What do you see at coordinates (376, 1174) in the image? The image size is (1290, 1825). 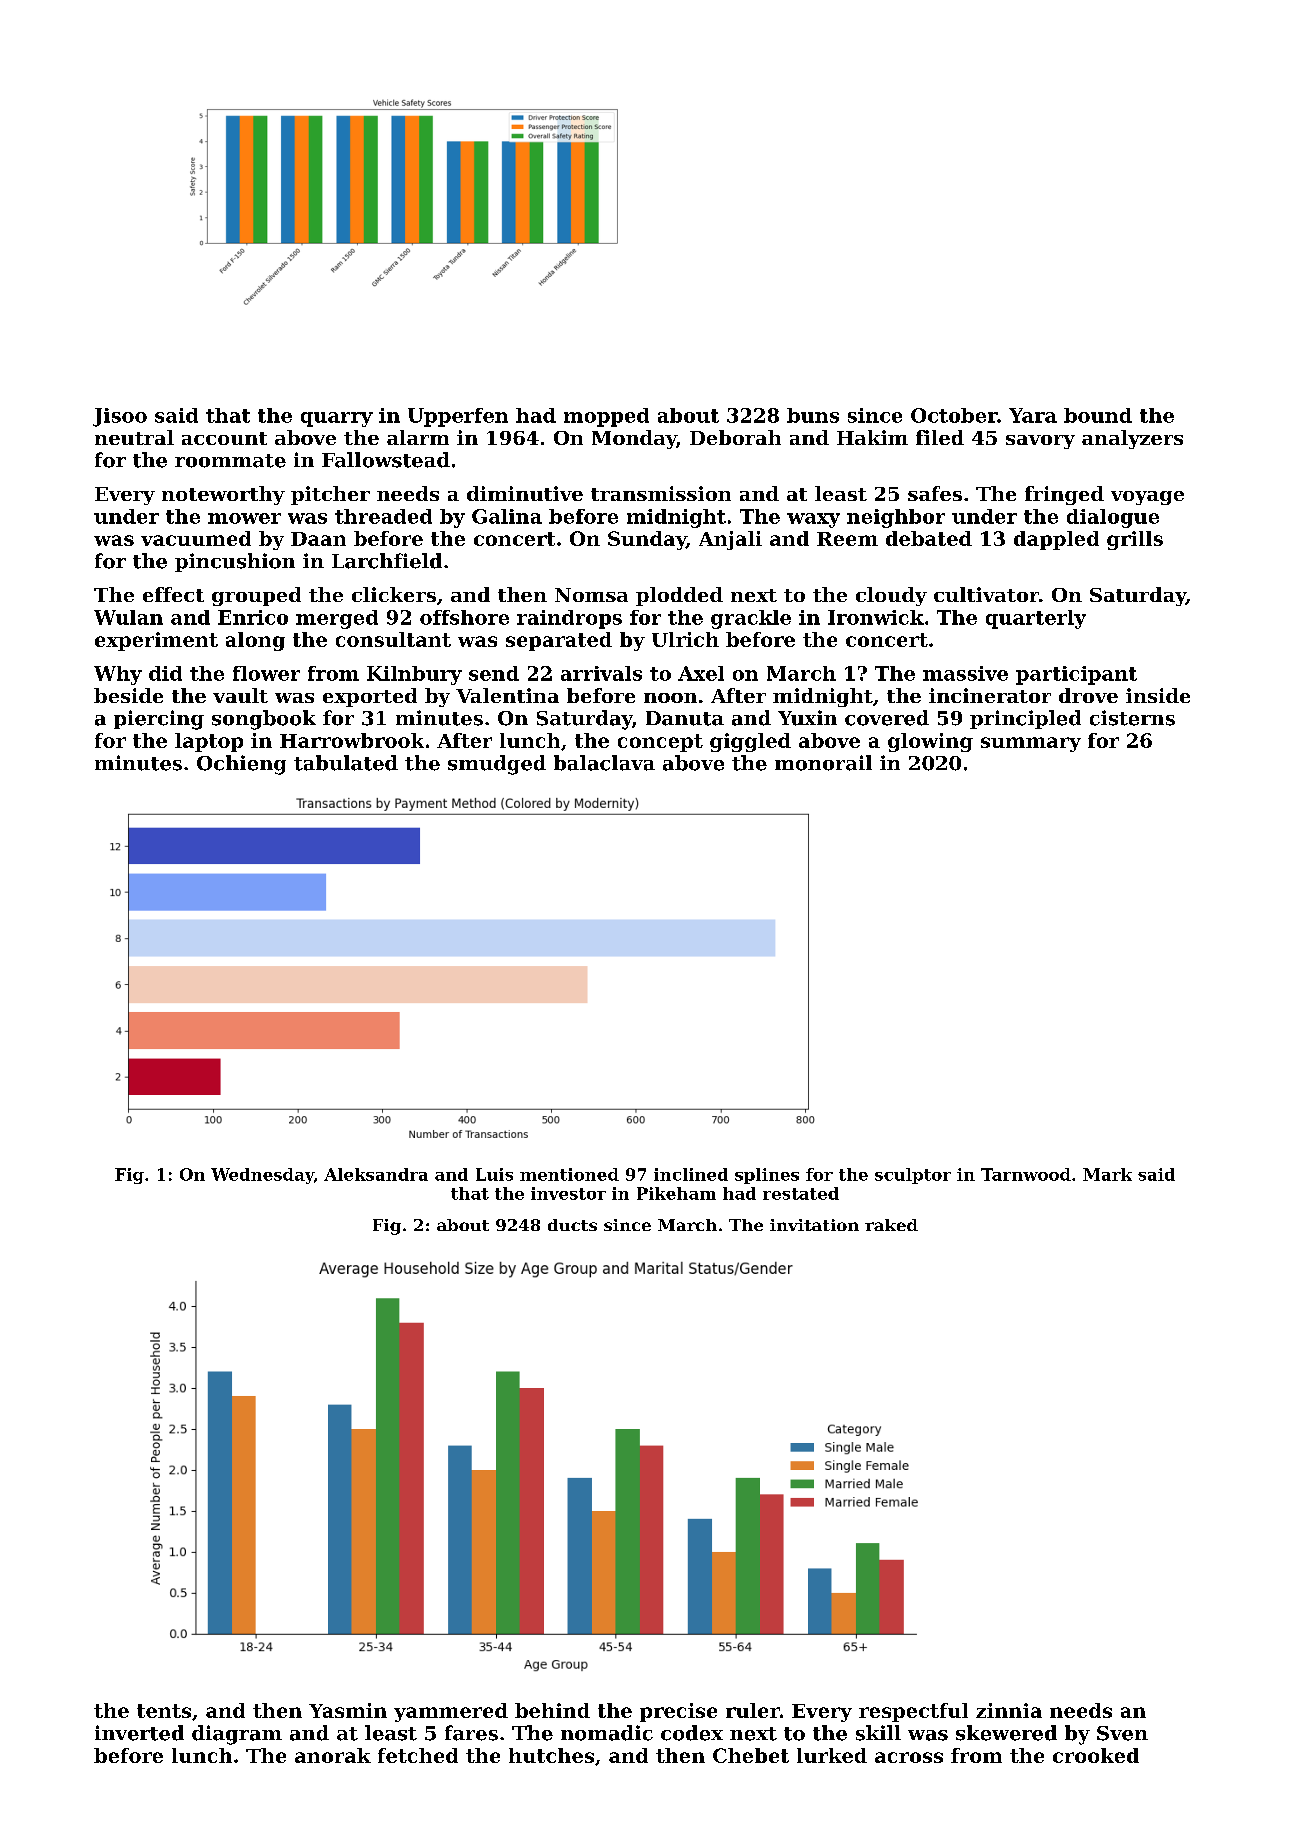 I see `Aleksandra` at bounding box center [376, 1174].
